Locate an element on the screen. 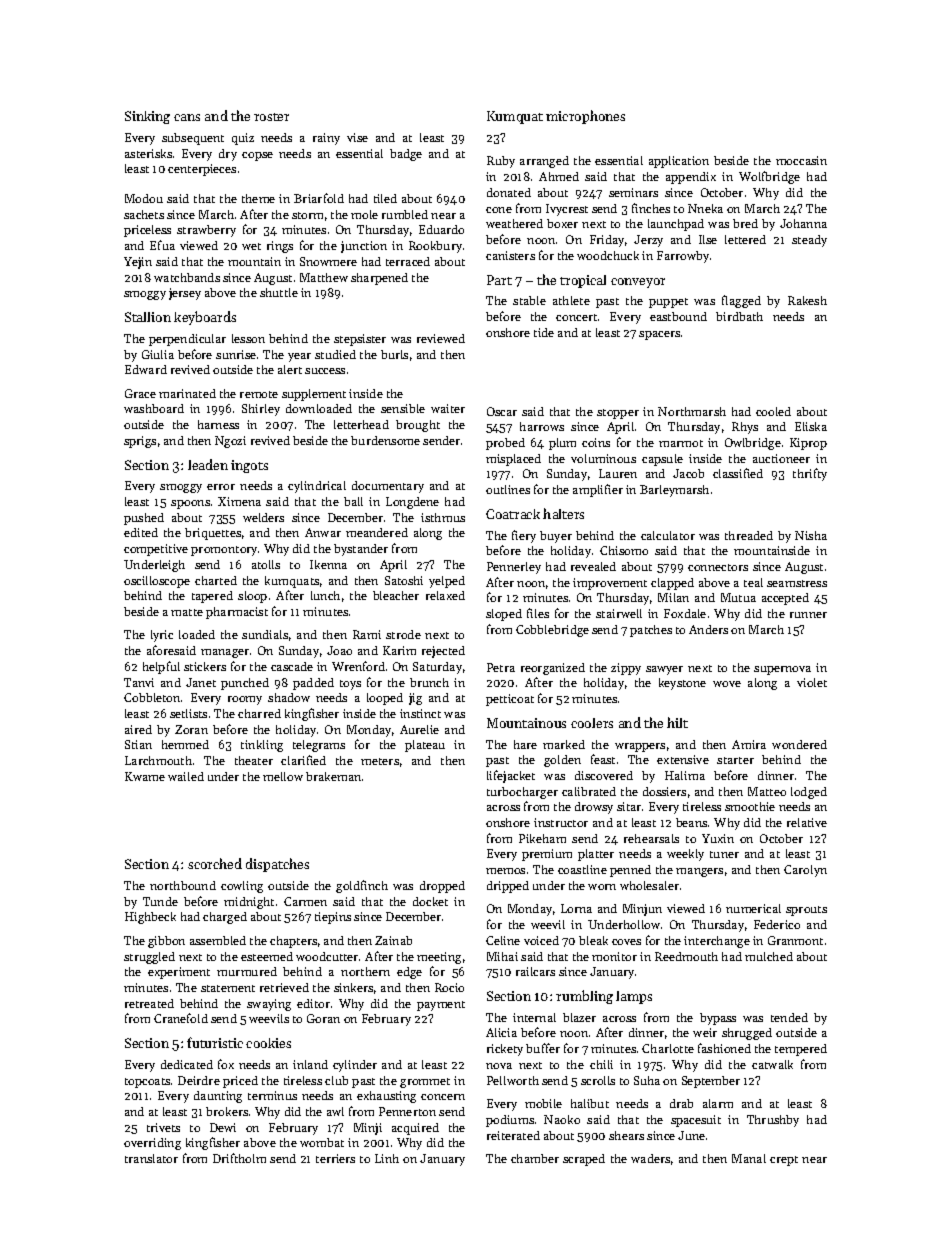 The width and height of the screenshot is (952, 1233). copse is located at coordinates (257, 156).
